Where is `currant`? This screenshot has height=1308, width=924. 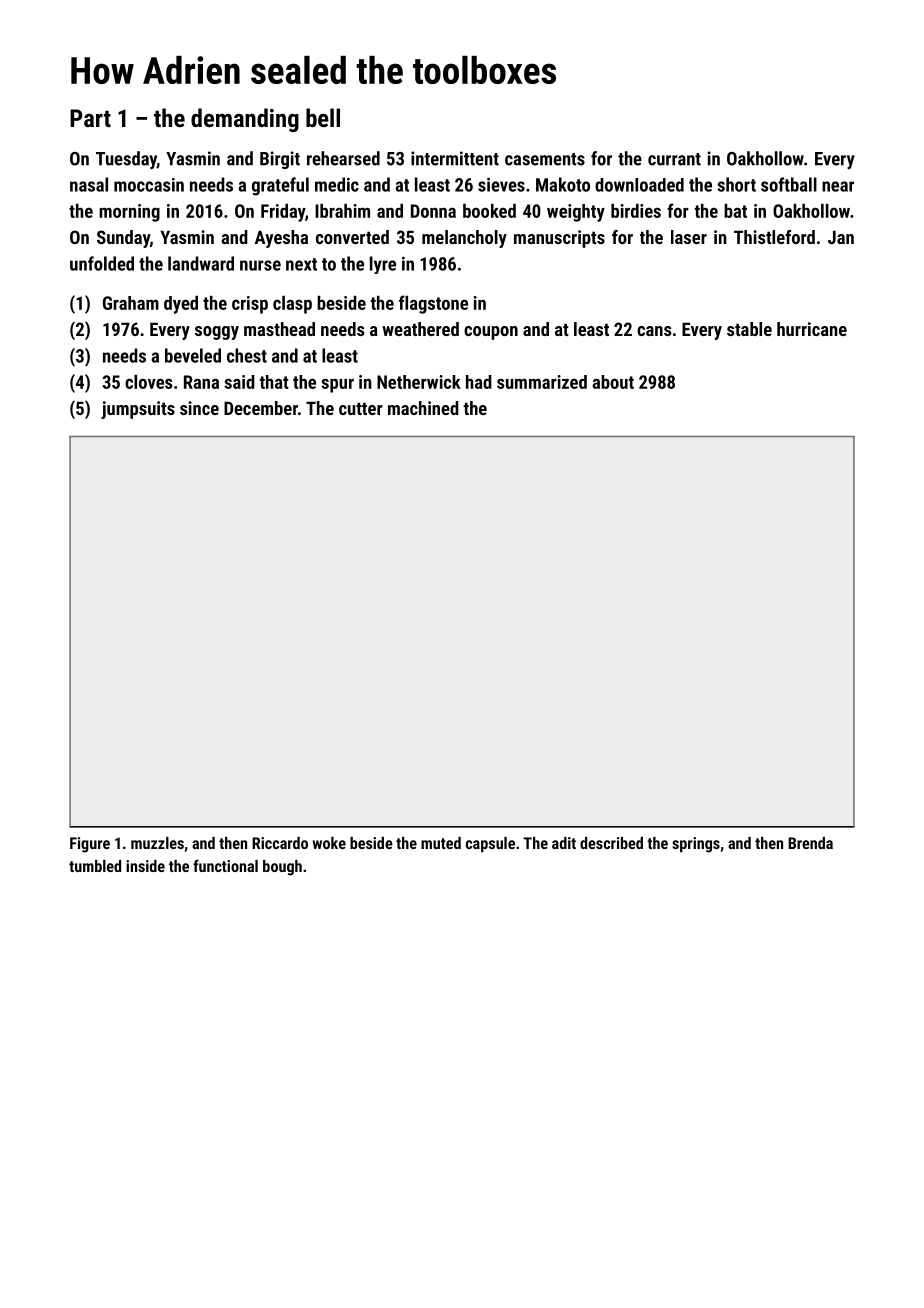 currant is located at coordinates (674, 159).
